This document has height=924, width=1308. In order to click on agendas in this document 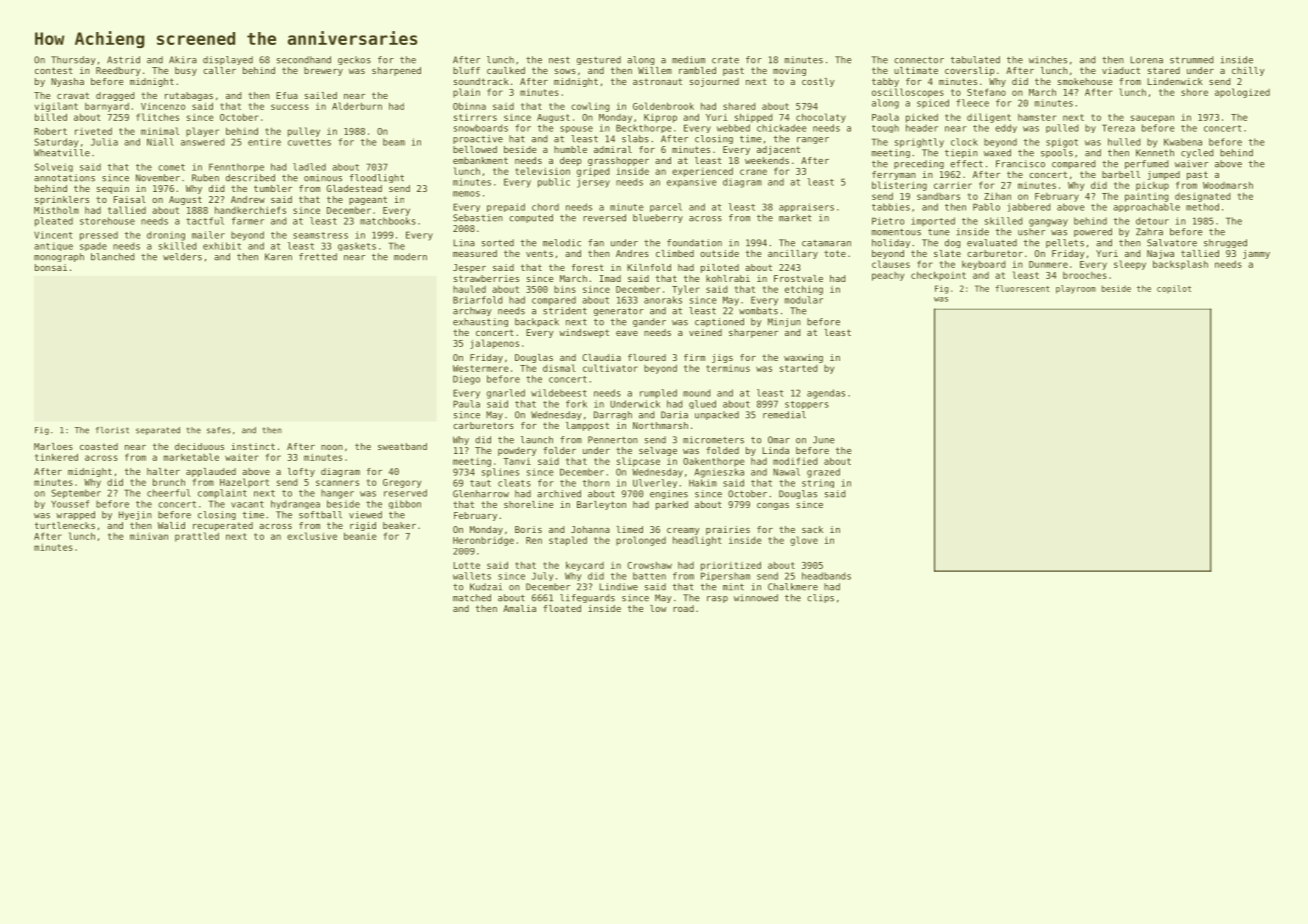, I will do `click(826, 394)`.
